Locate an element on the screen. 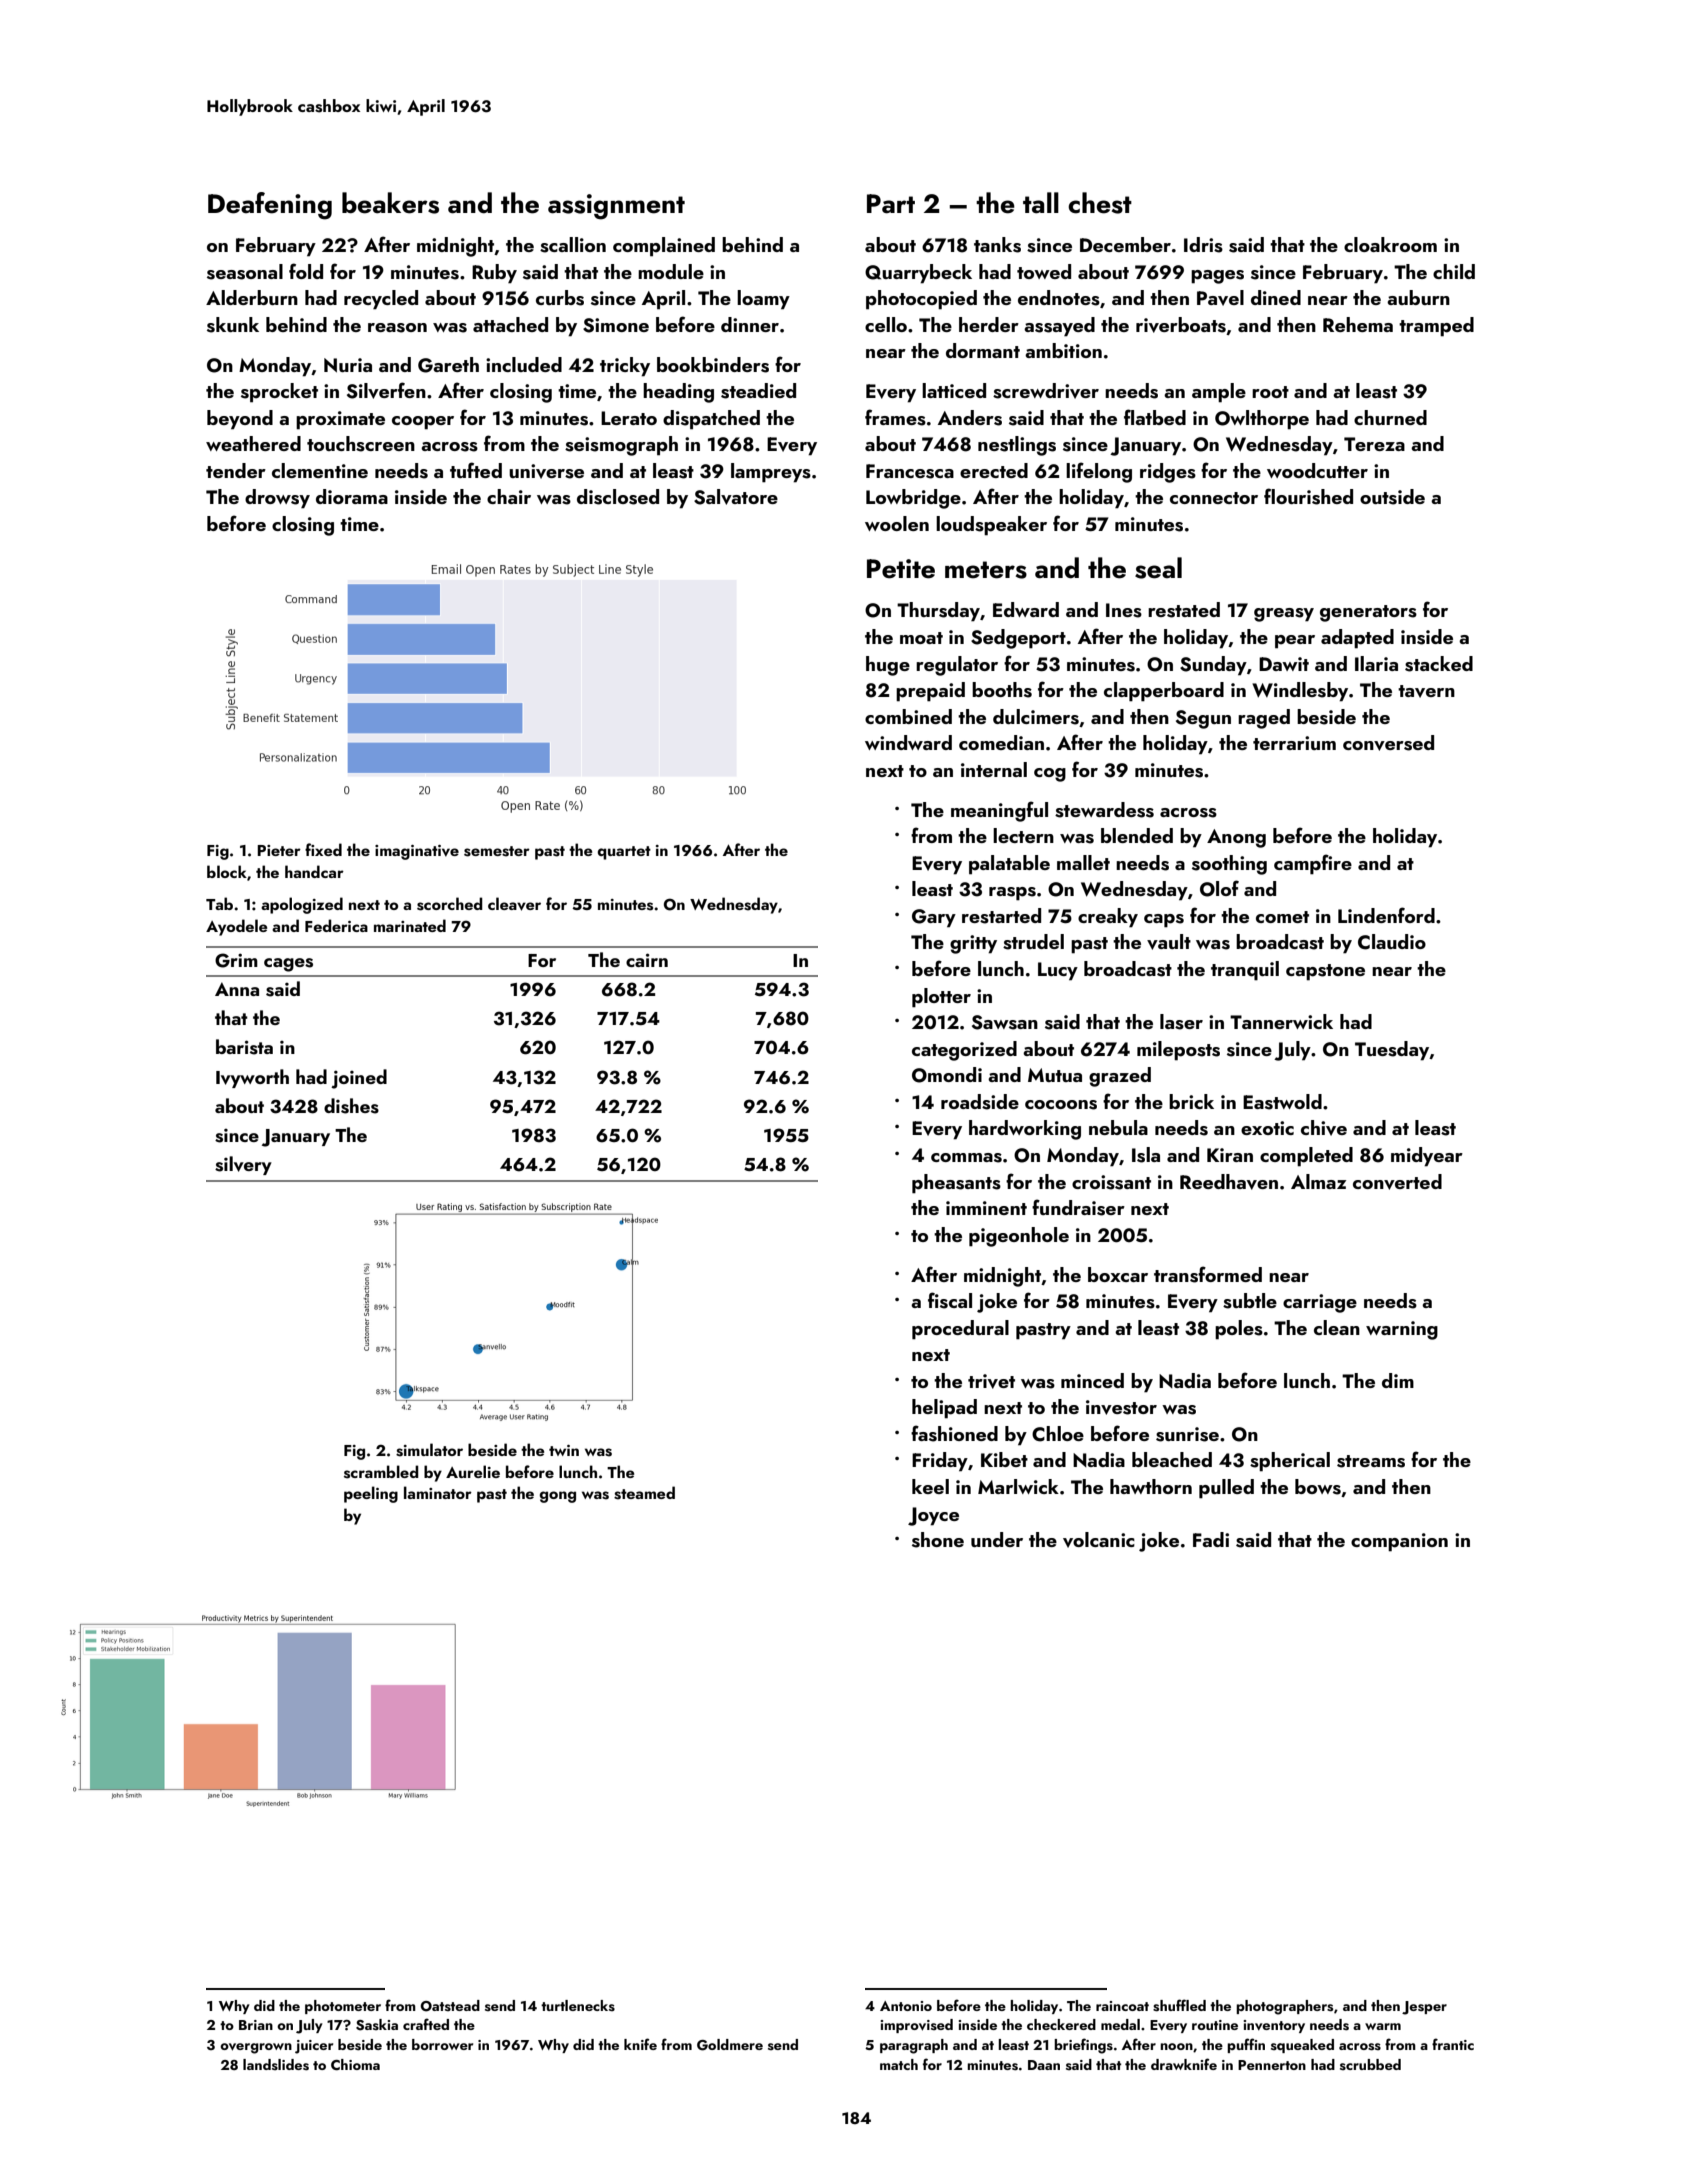 Image resolution: width=1683 pixels, height=2178 pixels. cloakroom is located at coordinates (1390, 244).
